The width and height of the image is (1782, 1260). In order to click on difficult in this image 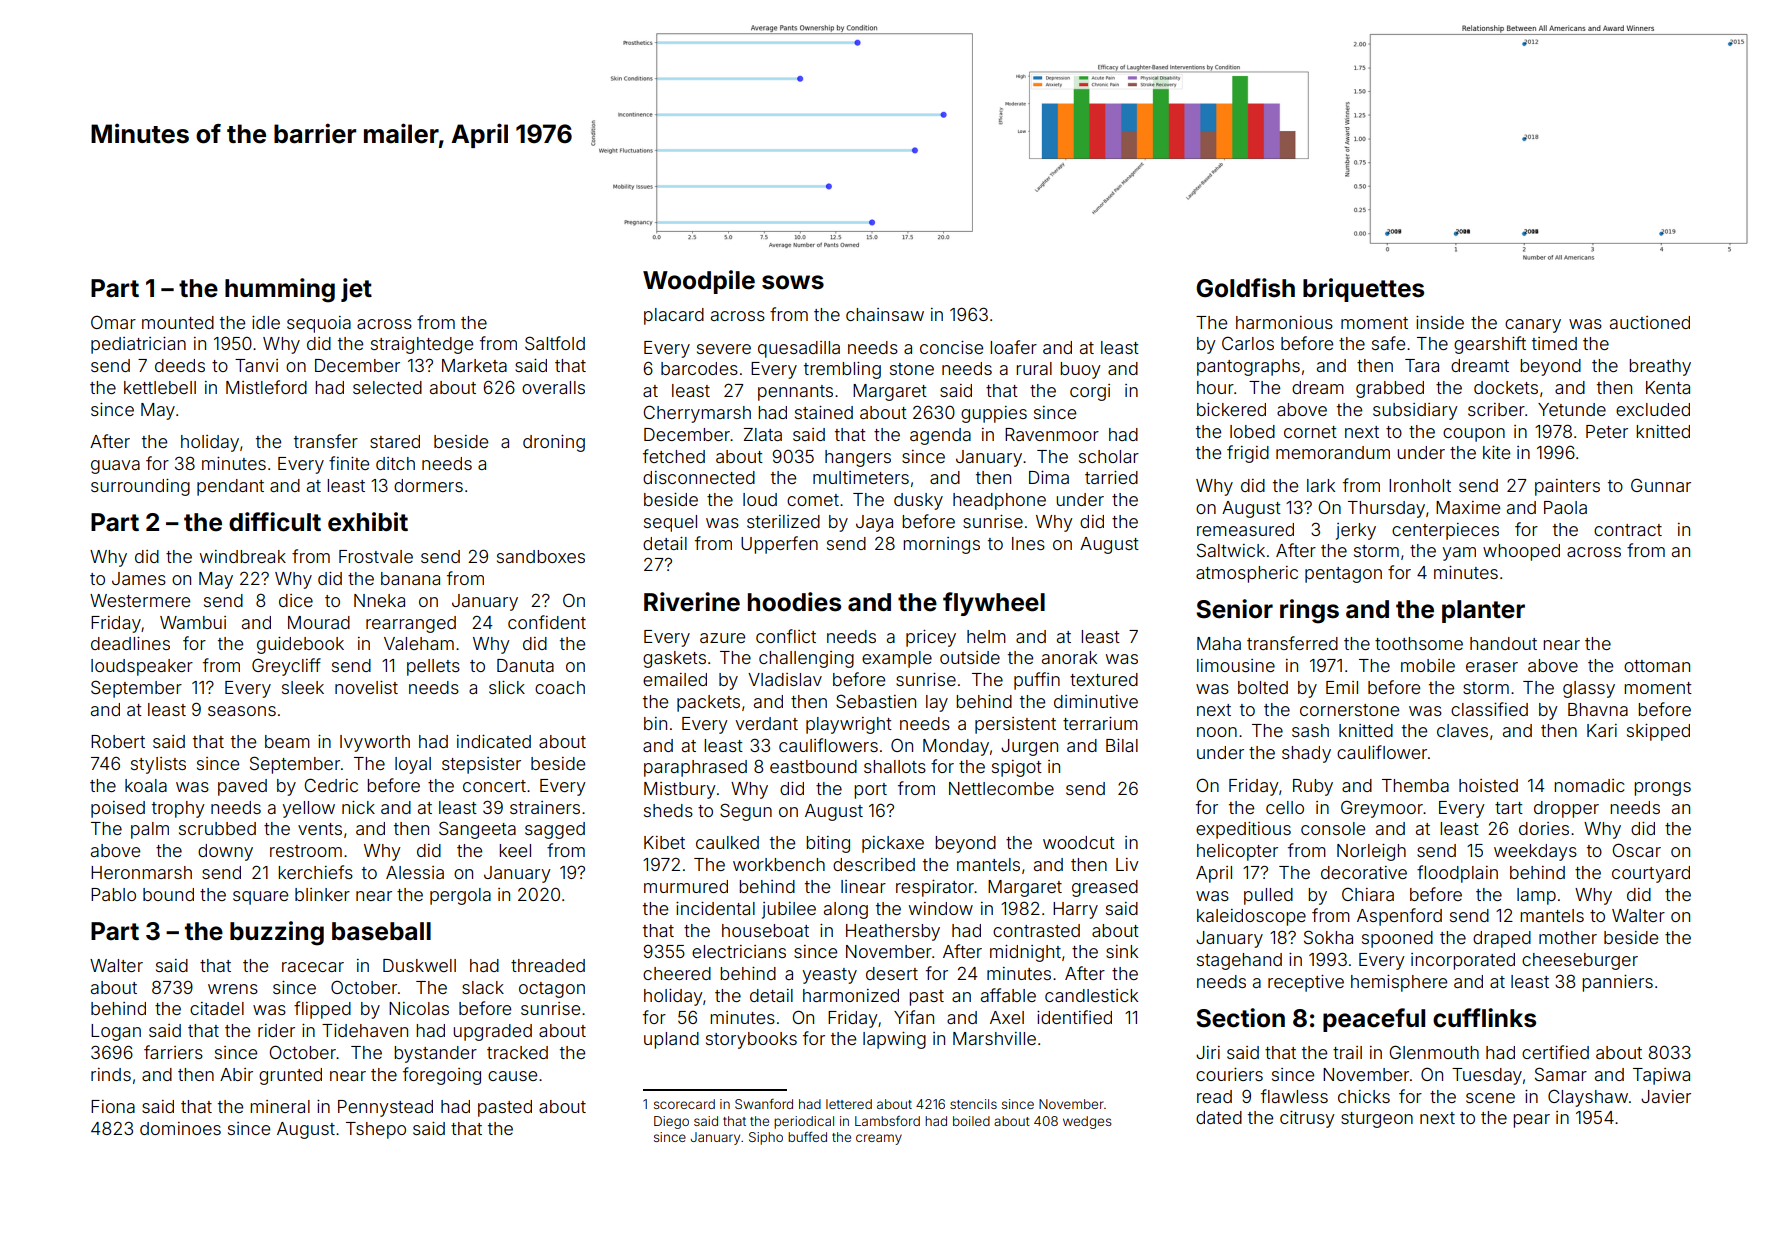, I will do `click(275, 522)`.
